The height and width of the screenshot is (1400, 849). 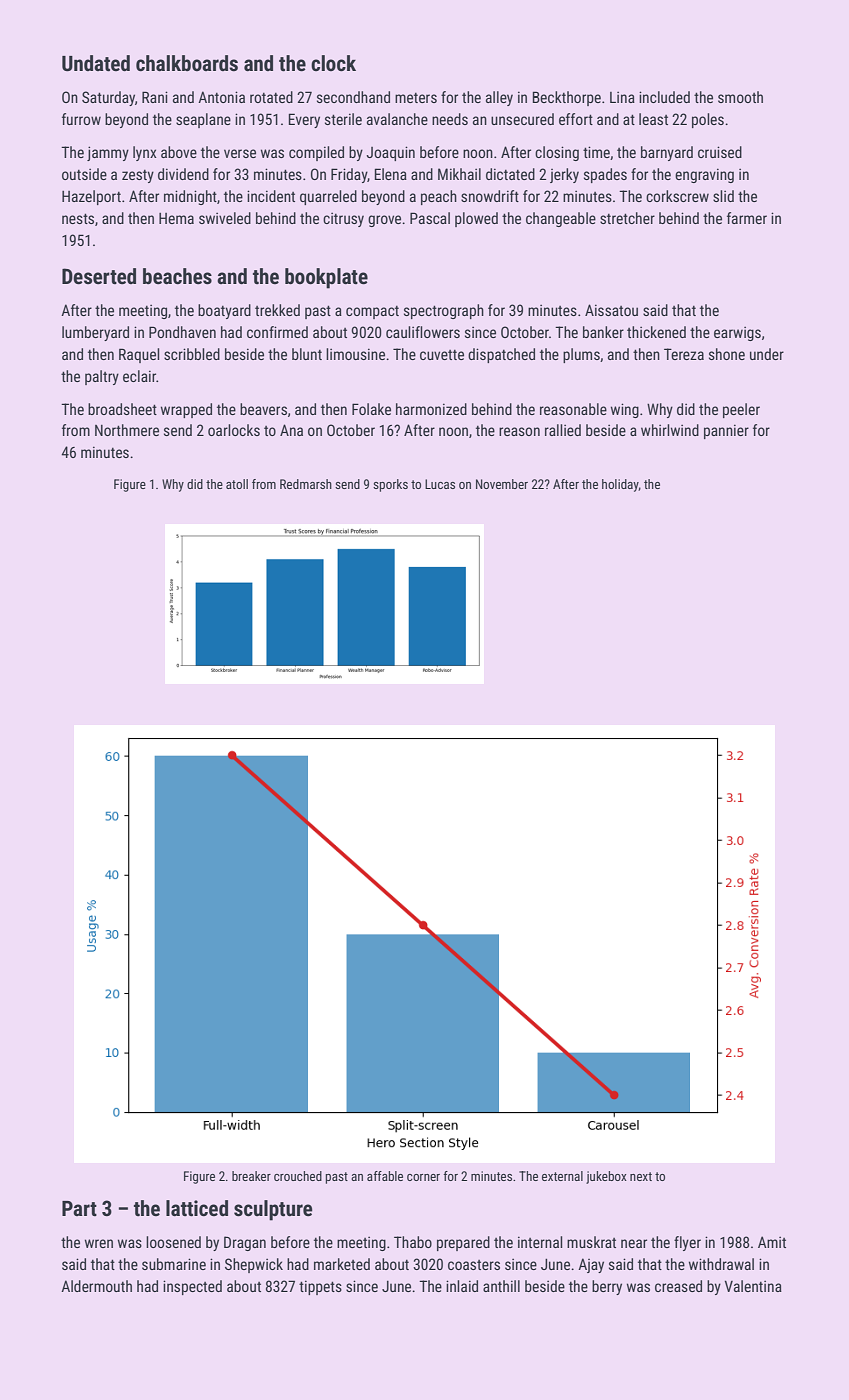 I want to click on external, so click(x=562, y=1176).
